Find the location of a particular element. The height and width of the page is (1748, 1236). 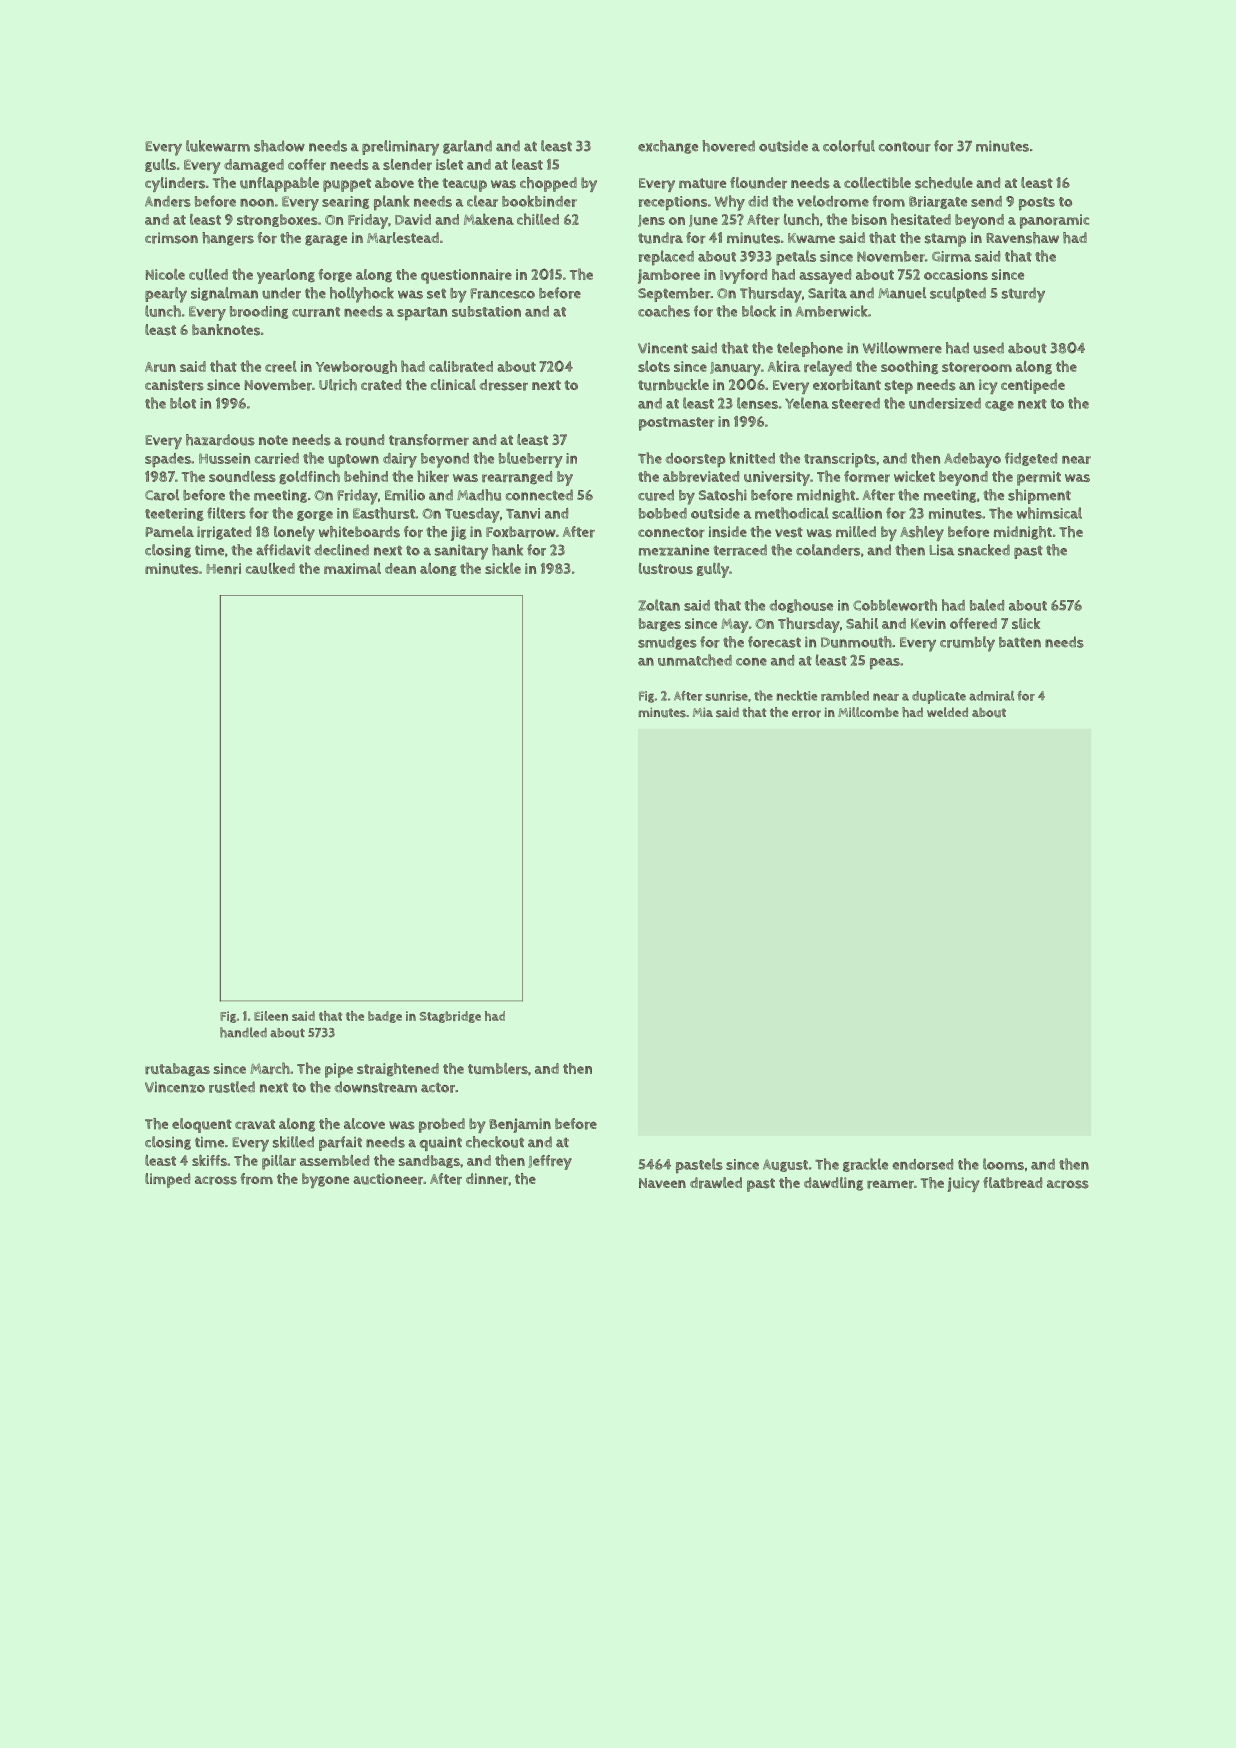

blueberry is located at coordinates (531, 460).
